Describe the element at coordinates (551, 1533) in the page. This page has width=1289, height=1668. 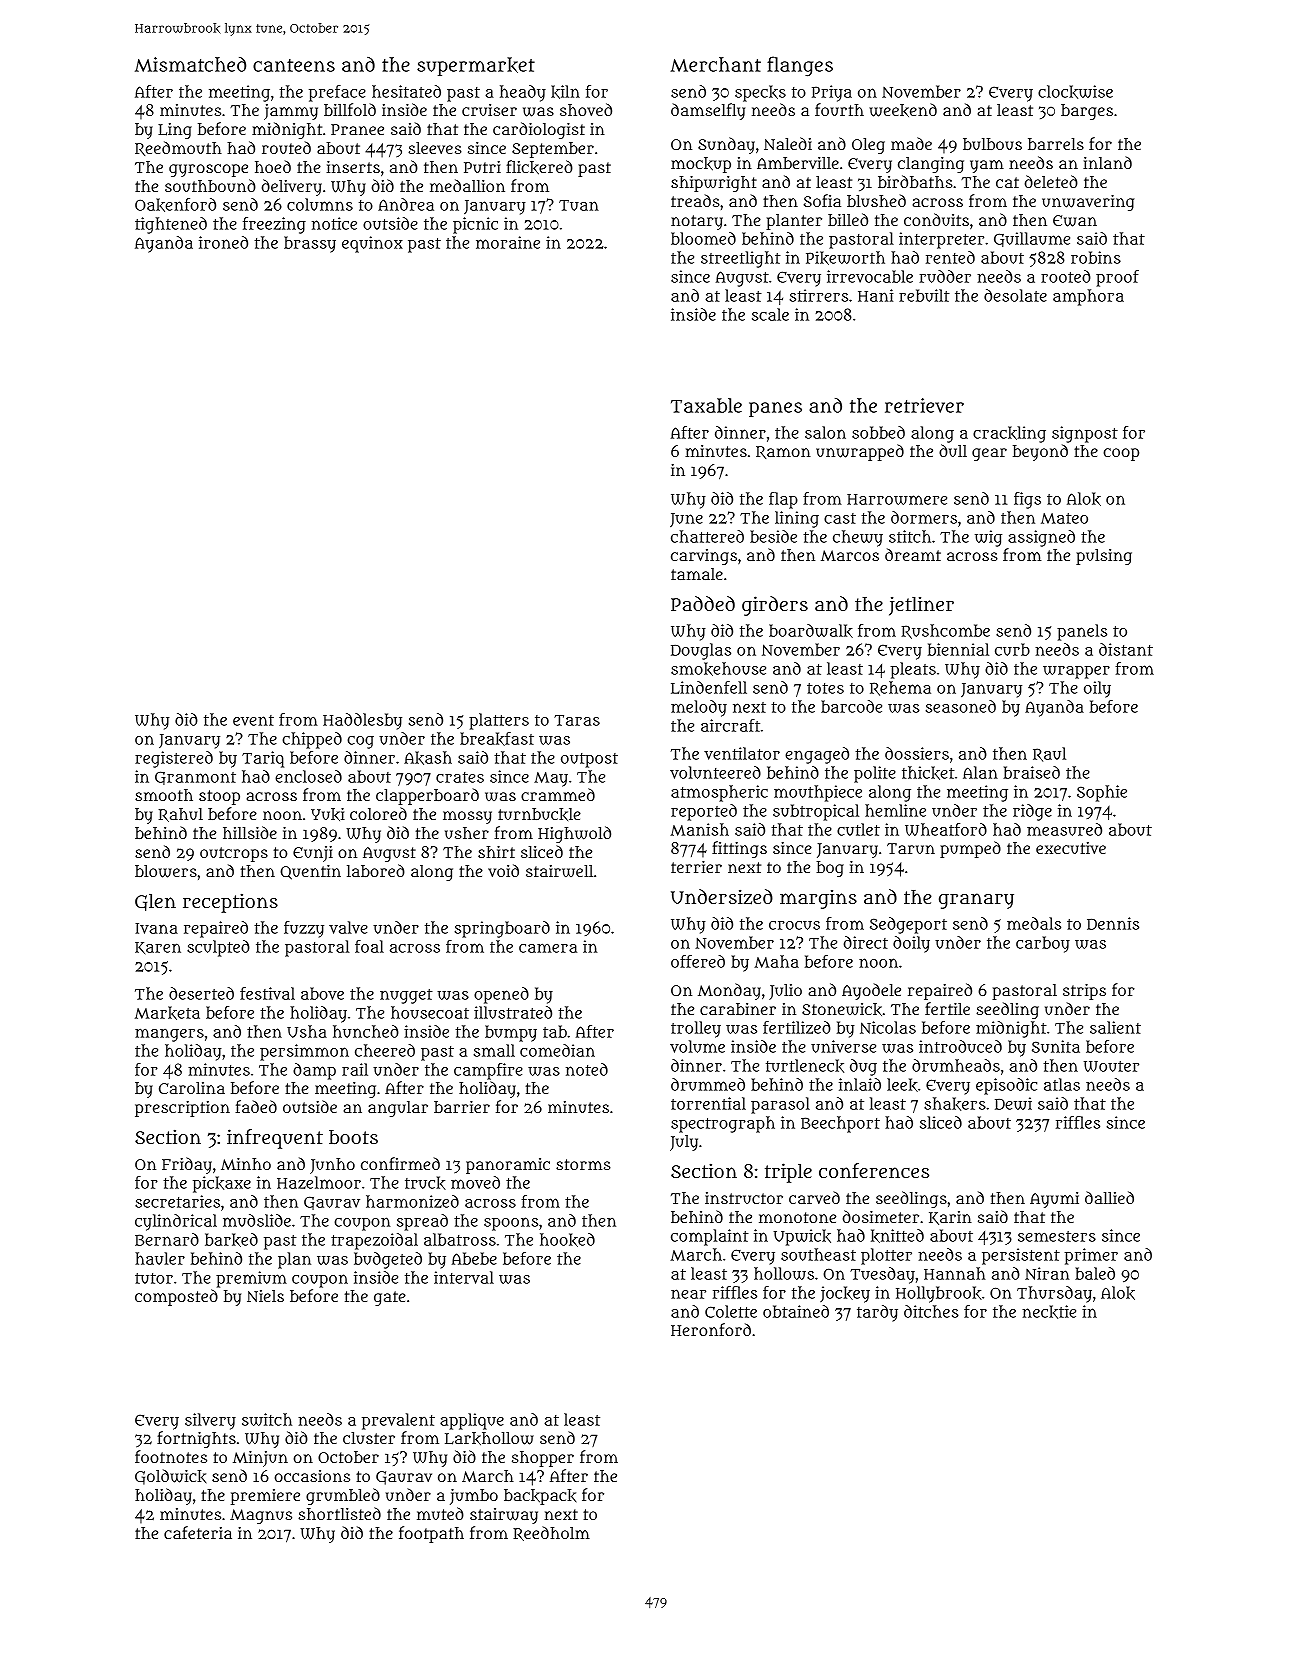
I see `Reedholm` at that location.
